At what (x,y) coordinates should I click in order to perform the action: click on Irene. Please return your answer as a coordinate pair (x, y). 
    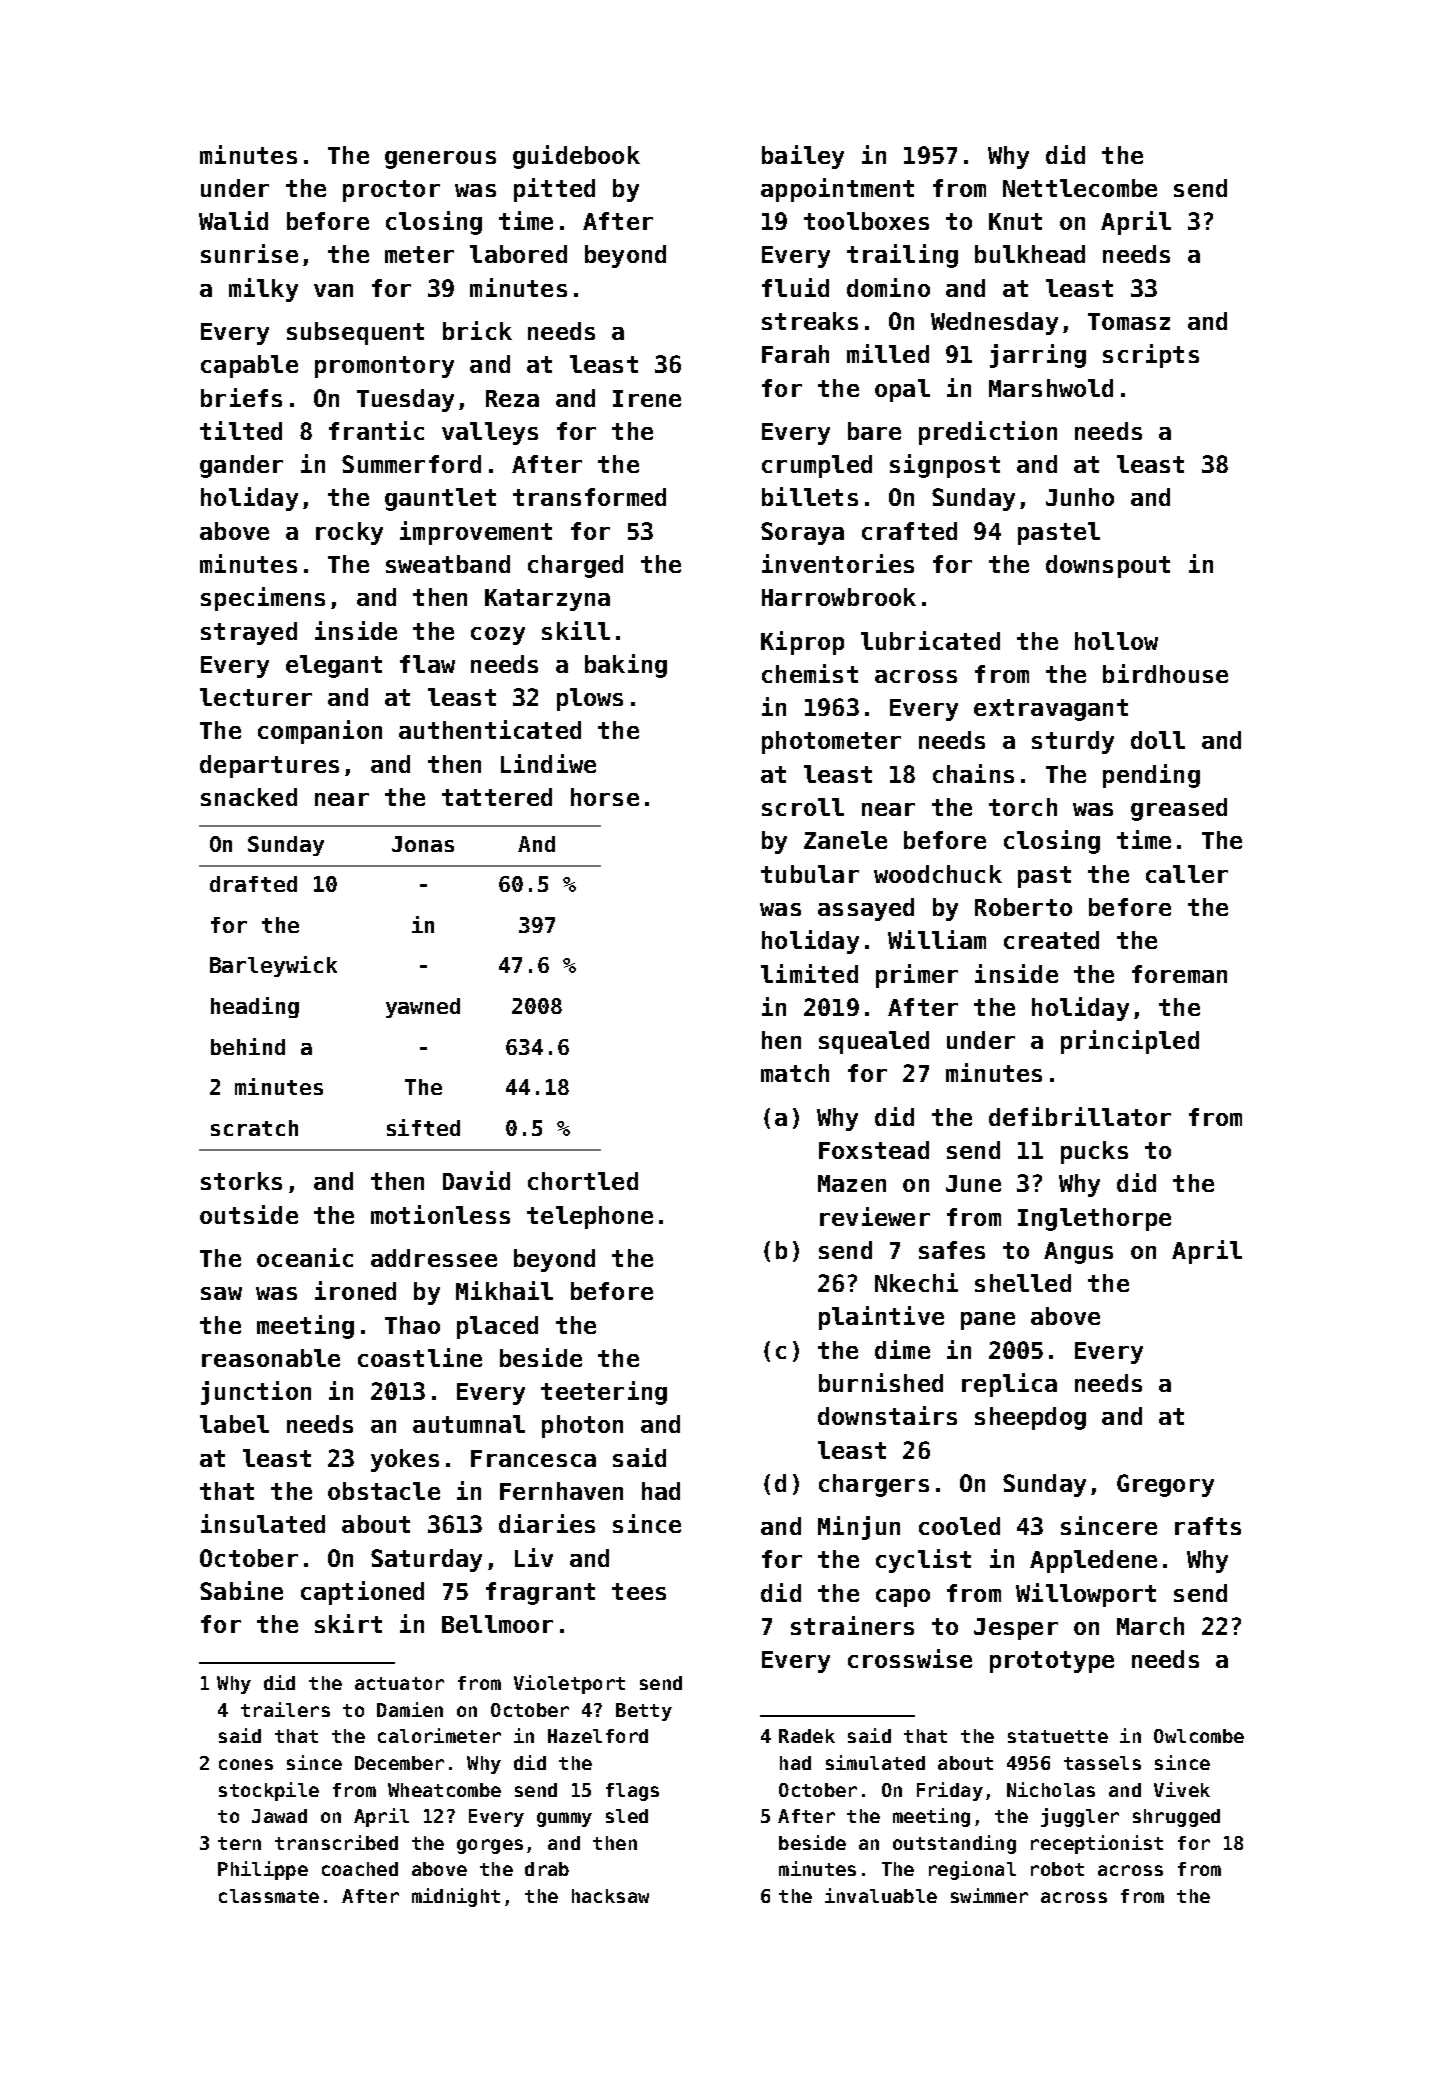
    Looking at the image, I should click on (647, 398).
